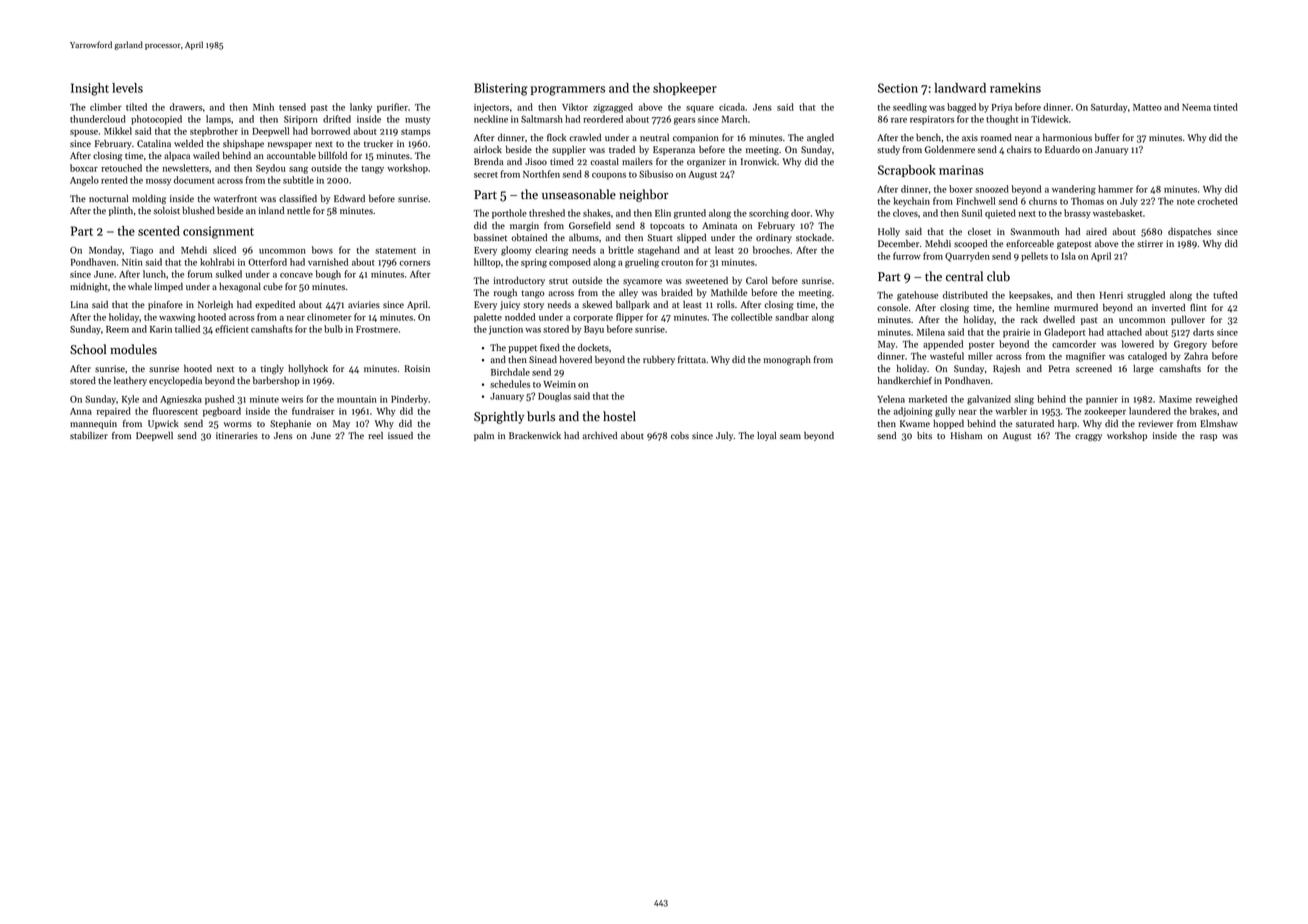  What do you see at coordinates (732, 107) in the screenshot?
I see `cicada` at bounding box center [732, 107].
